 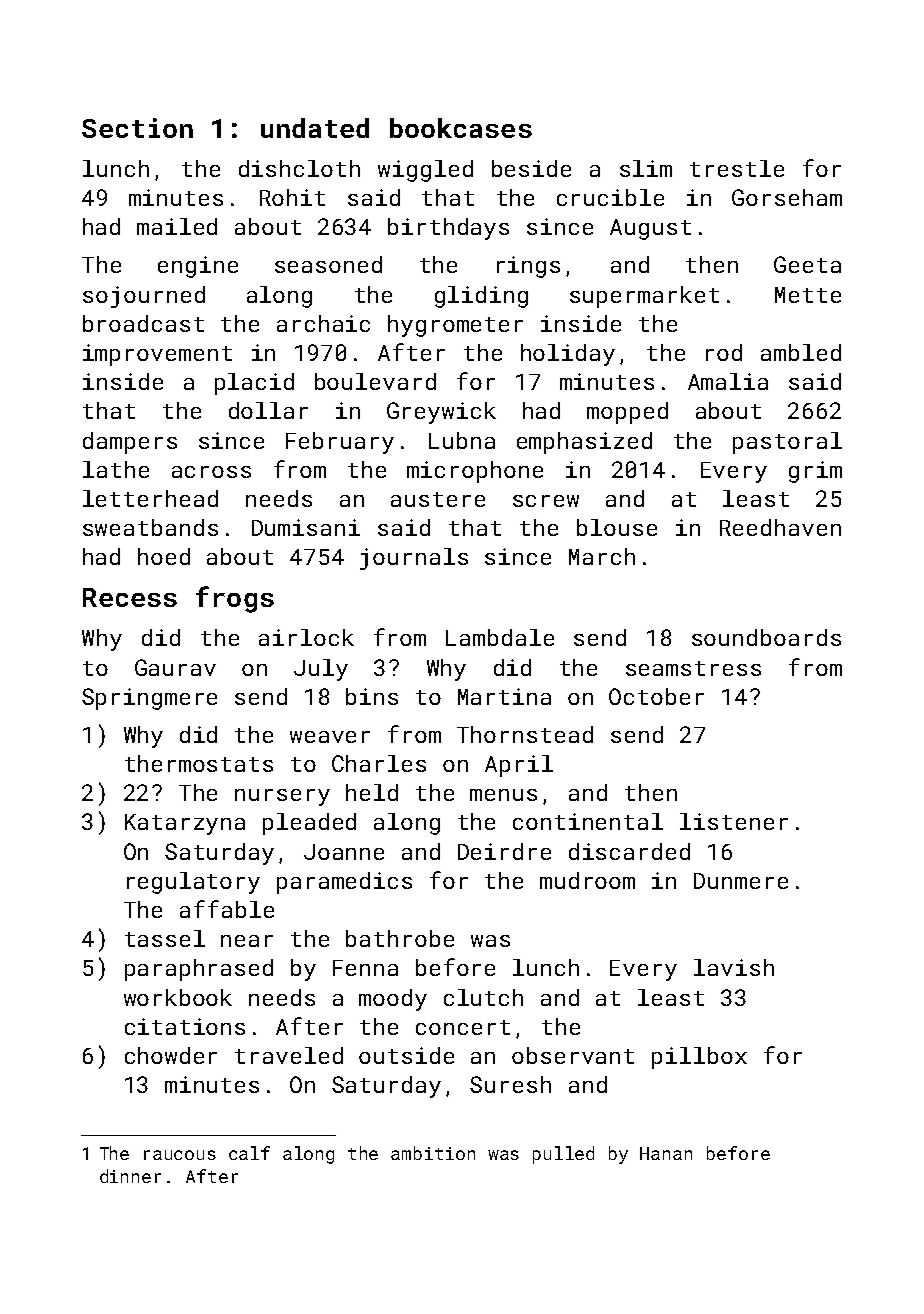 What do you see at coordinates (568, 355) in the image?
I see `holiday` at bounding box center [568, 355].
